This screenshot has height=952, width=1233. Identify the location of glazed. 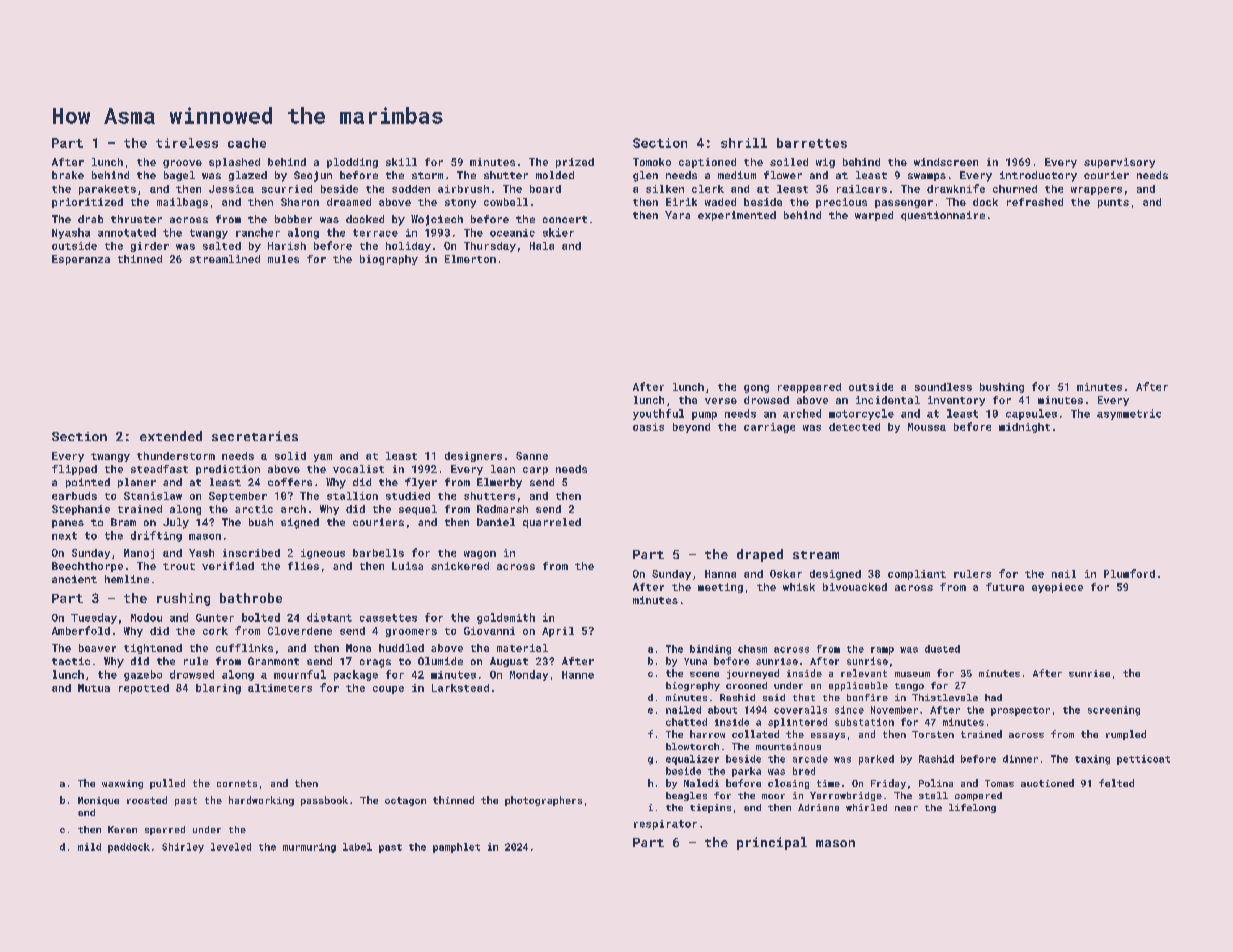
(248, 176).
